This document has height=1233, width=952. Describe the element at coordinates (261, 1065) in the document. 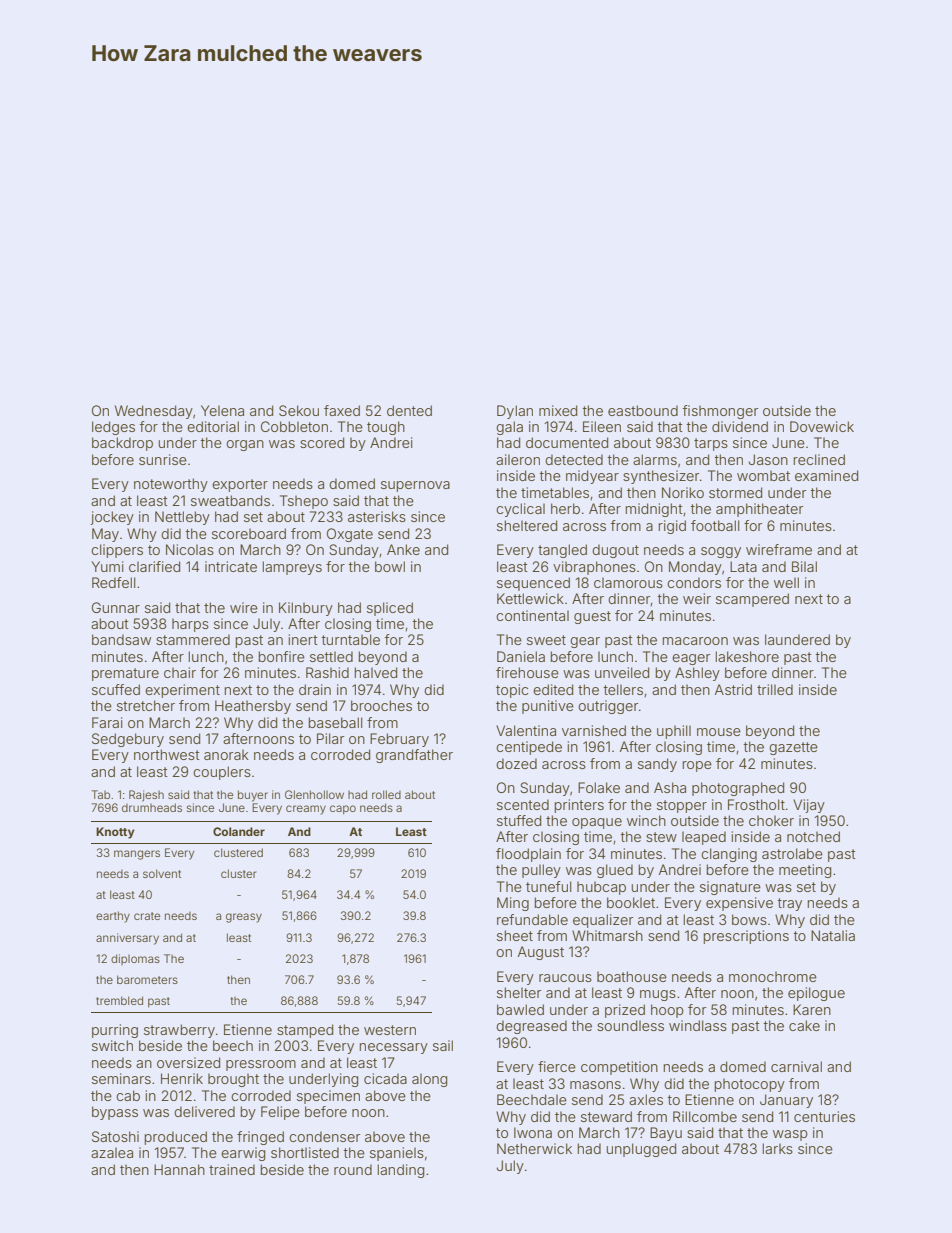

I see `pressroom` at that location.
